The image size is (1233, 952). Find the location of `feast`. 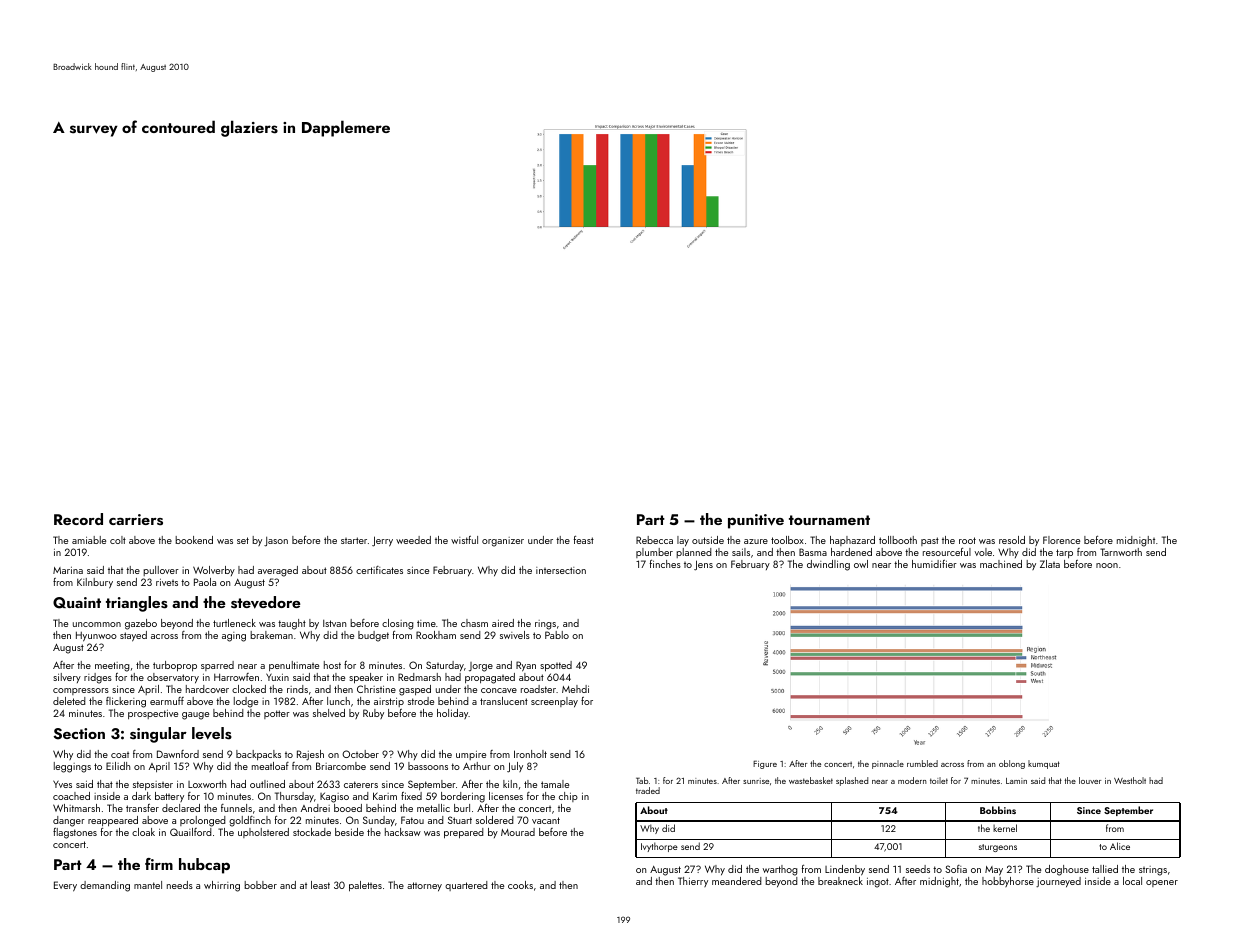

feast is located at coordinates (583, 540).
